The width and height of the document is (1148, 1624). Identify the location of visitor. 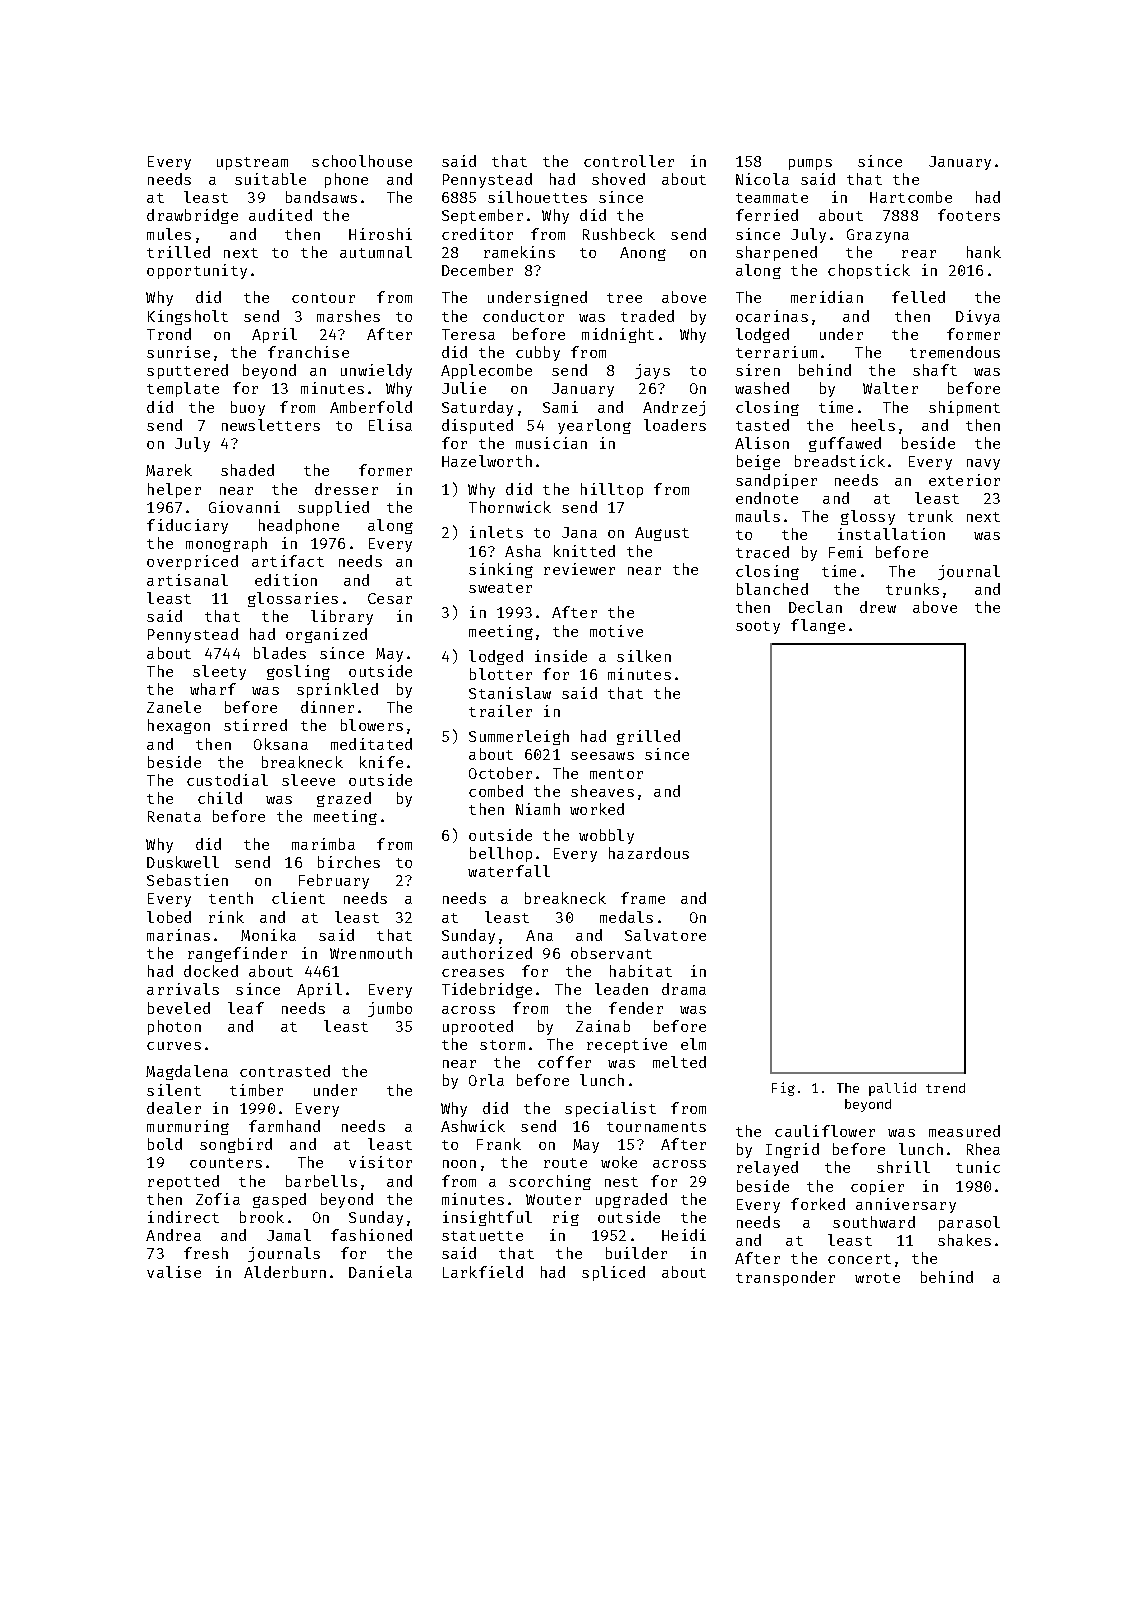
(380, 1162).
